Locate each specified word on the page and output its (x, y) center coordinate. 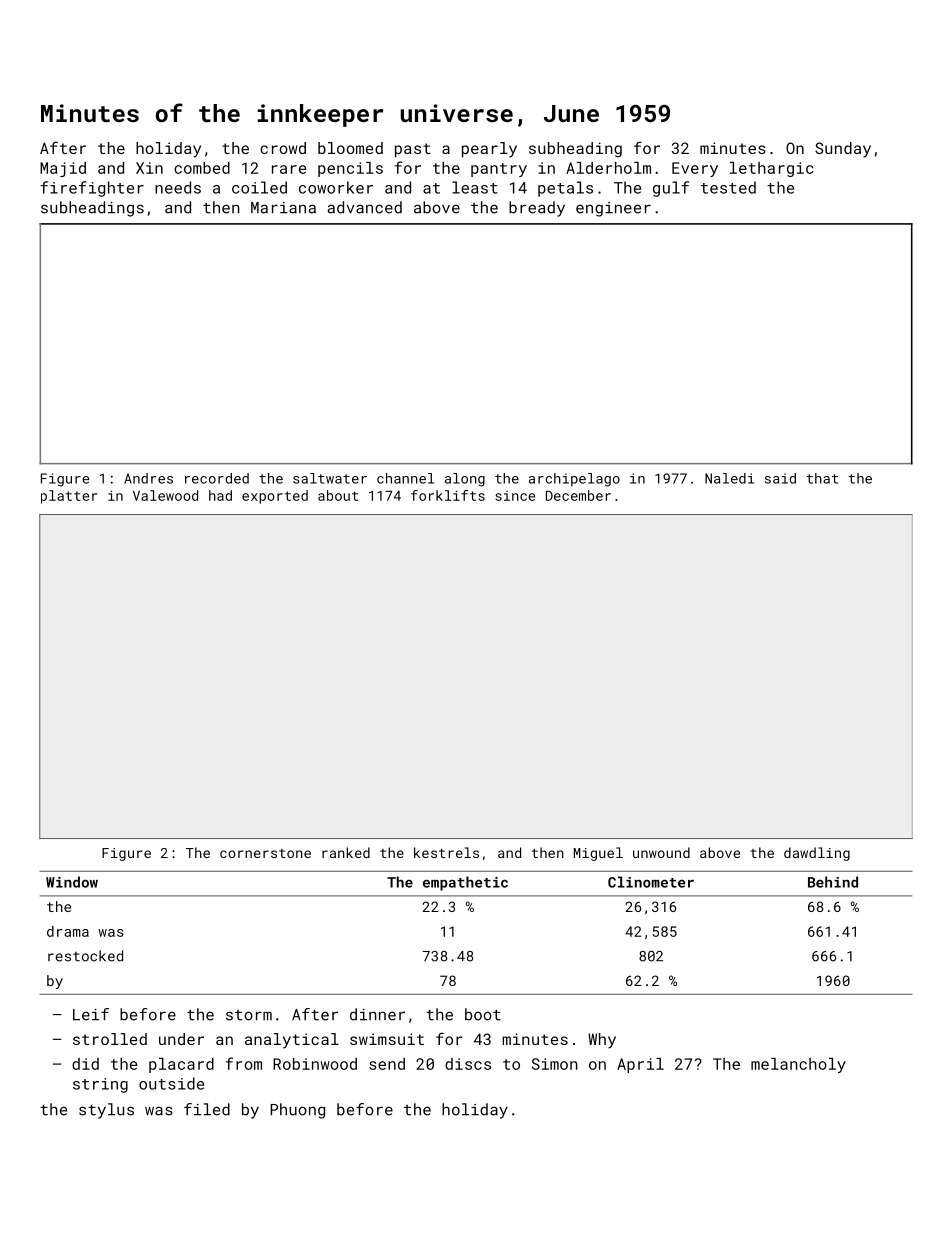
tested (728, 187)
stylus (106, 1111)
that (822, 478)
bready (537, 209)
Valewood (165, 495)
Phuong (297, 1111)
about (338, 495)
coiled (259, 187)
